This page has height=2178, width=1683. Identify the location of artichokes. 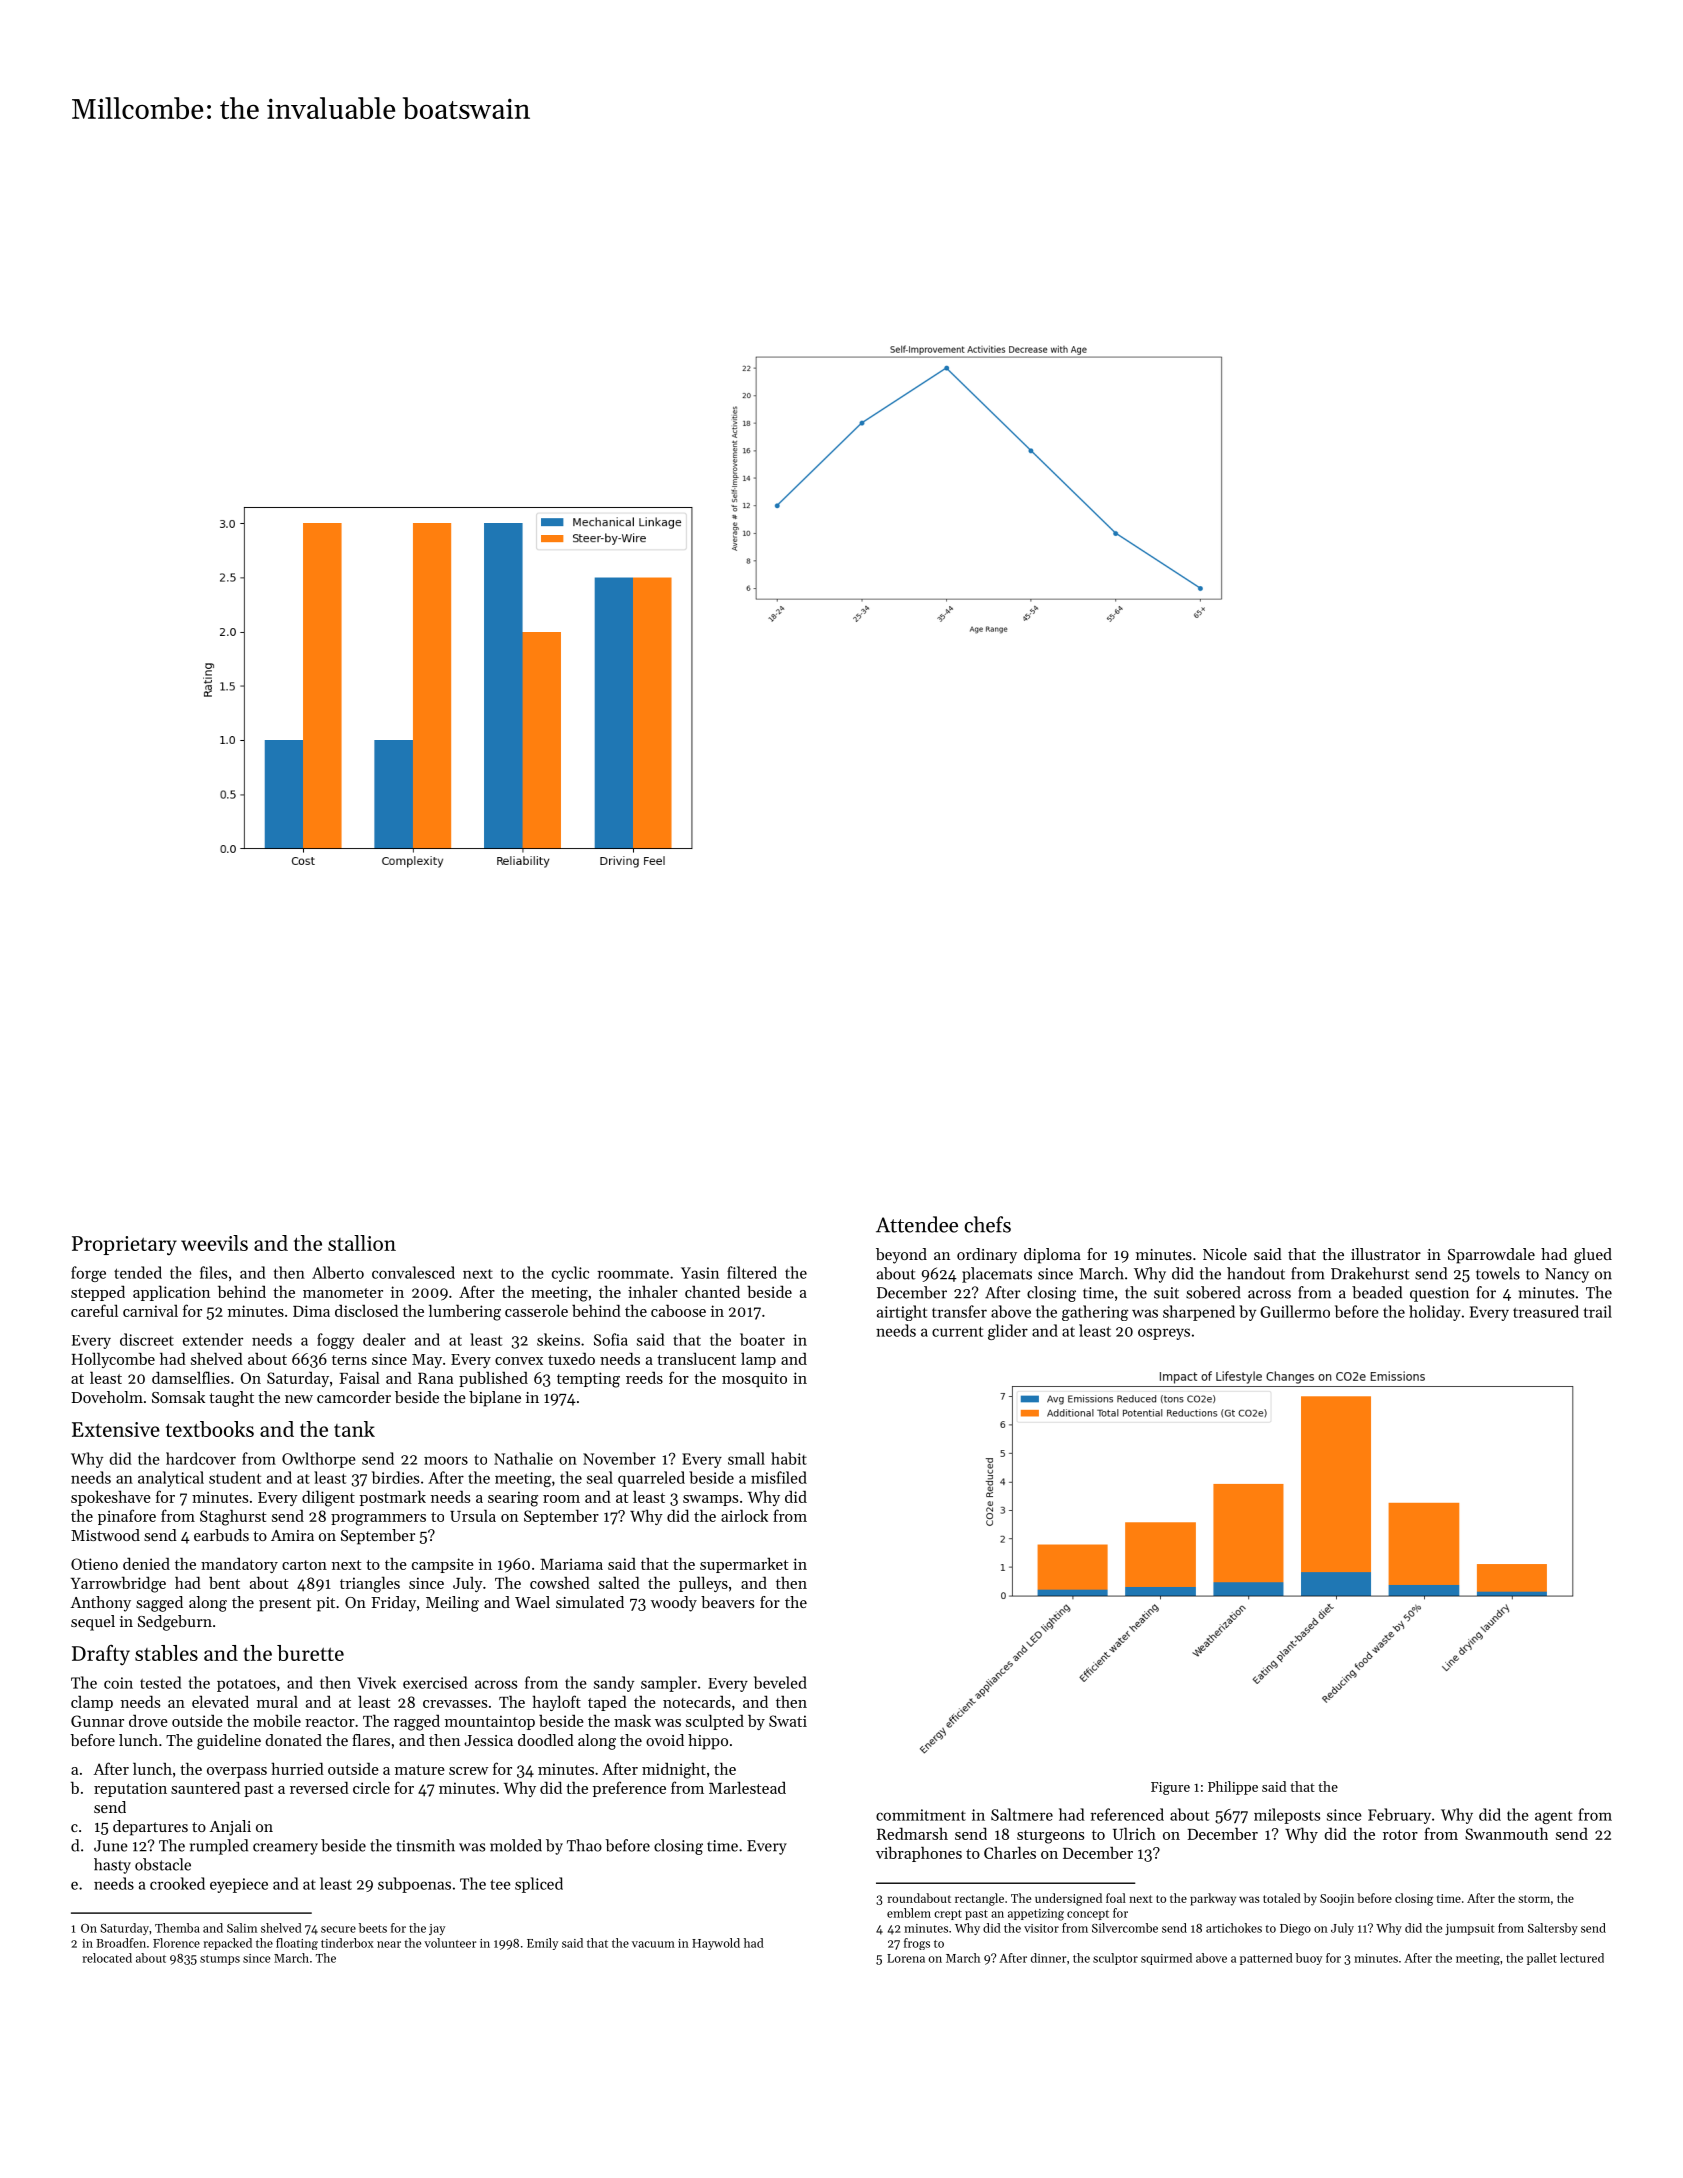
(1234, 1928).
